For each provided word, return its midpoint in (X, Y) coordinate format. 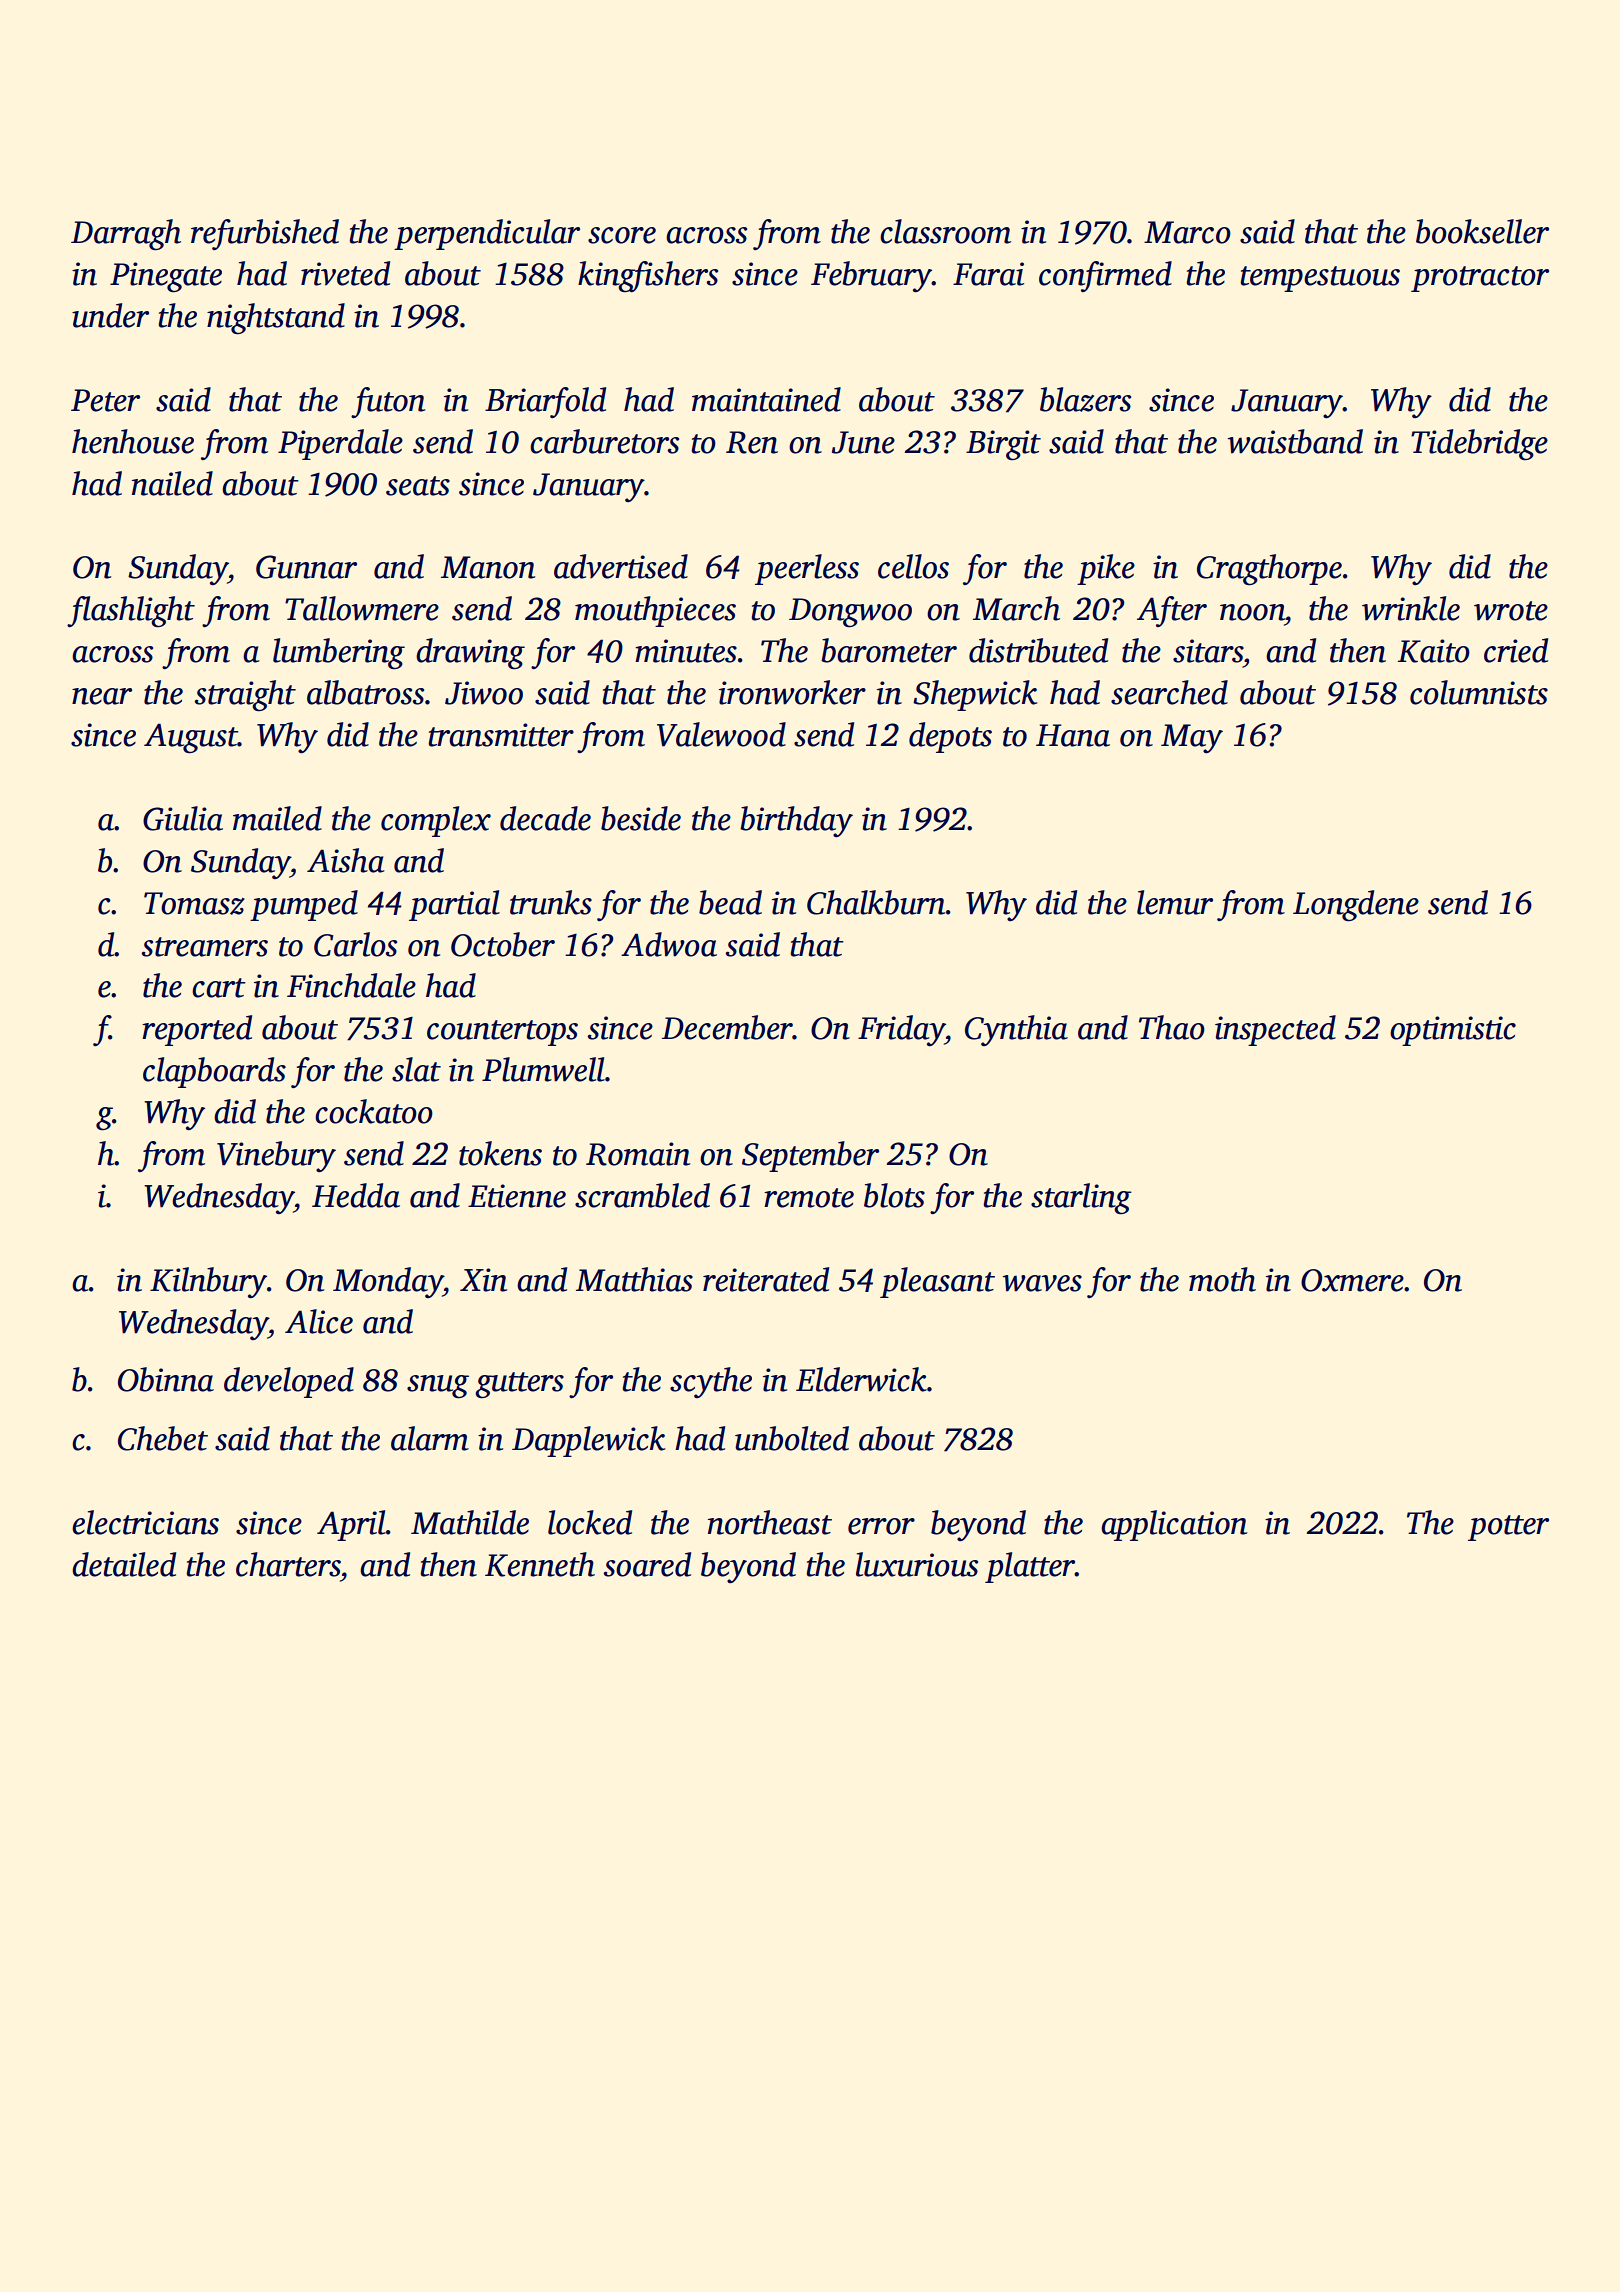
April (351, 1525)
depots (950, 737)
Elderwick (861, 1379)
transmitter (501, 735)
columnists (1479, 692)
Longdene (1356, 906)
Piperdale (340, 444)
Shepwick (975, 695)
